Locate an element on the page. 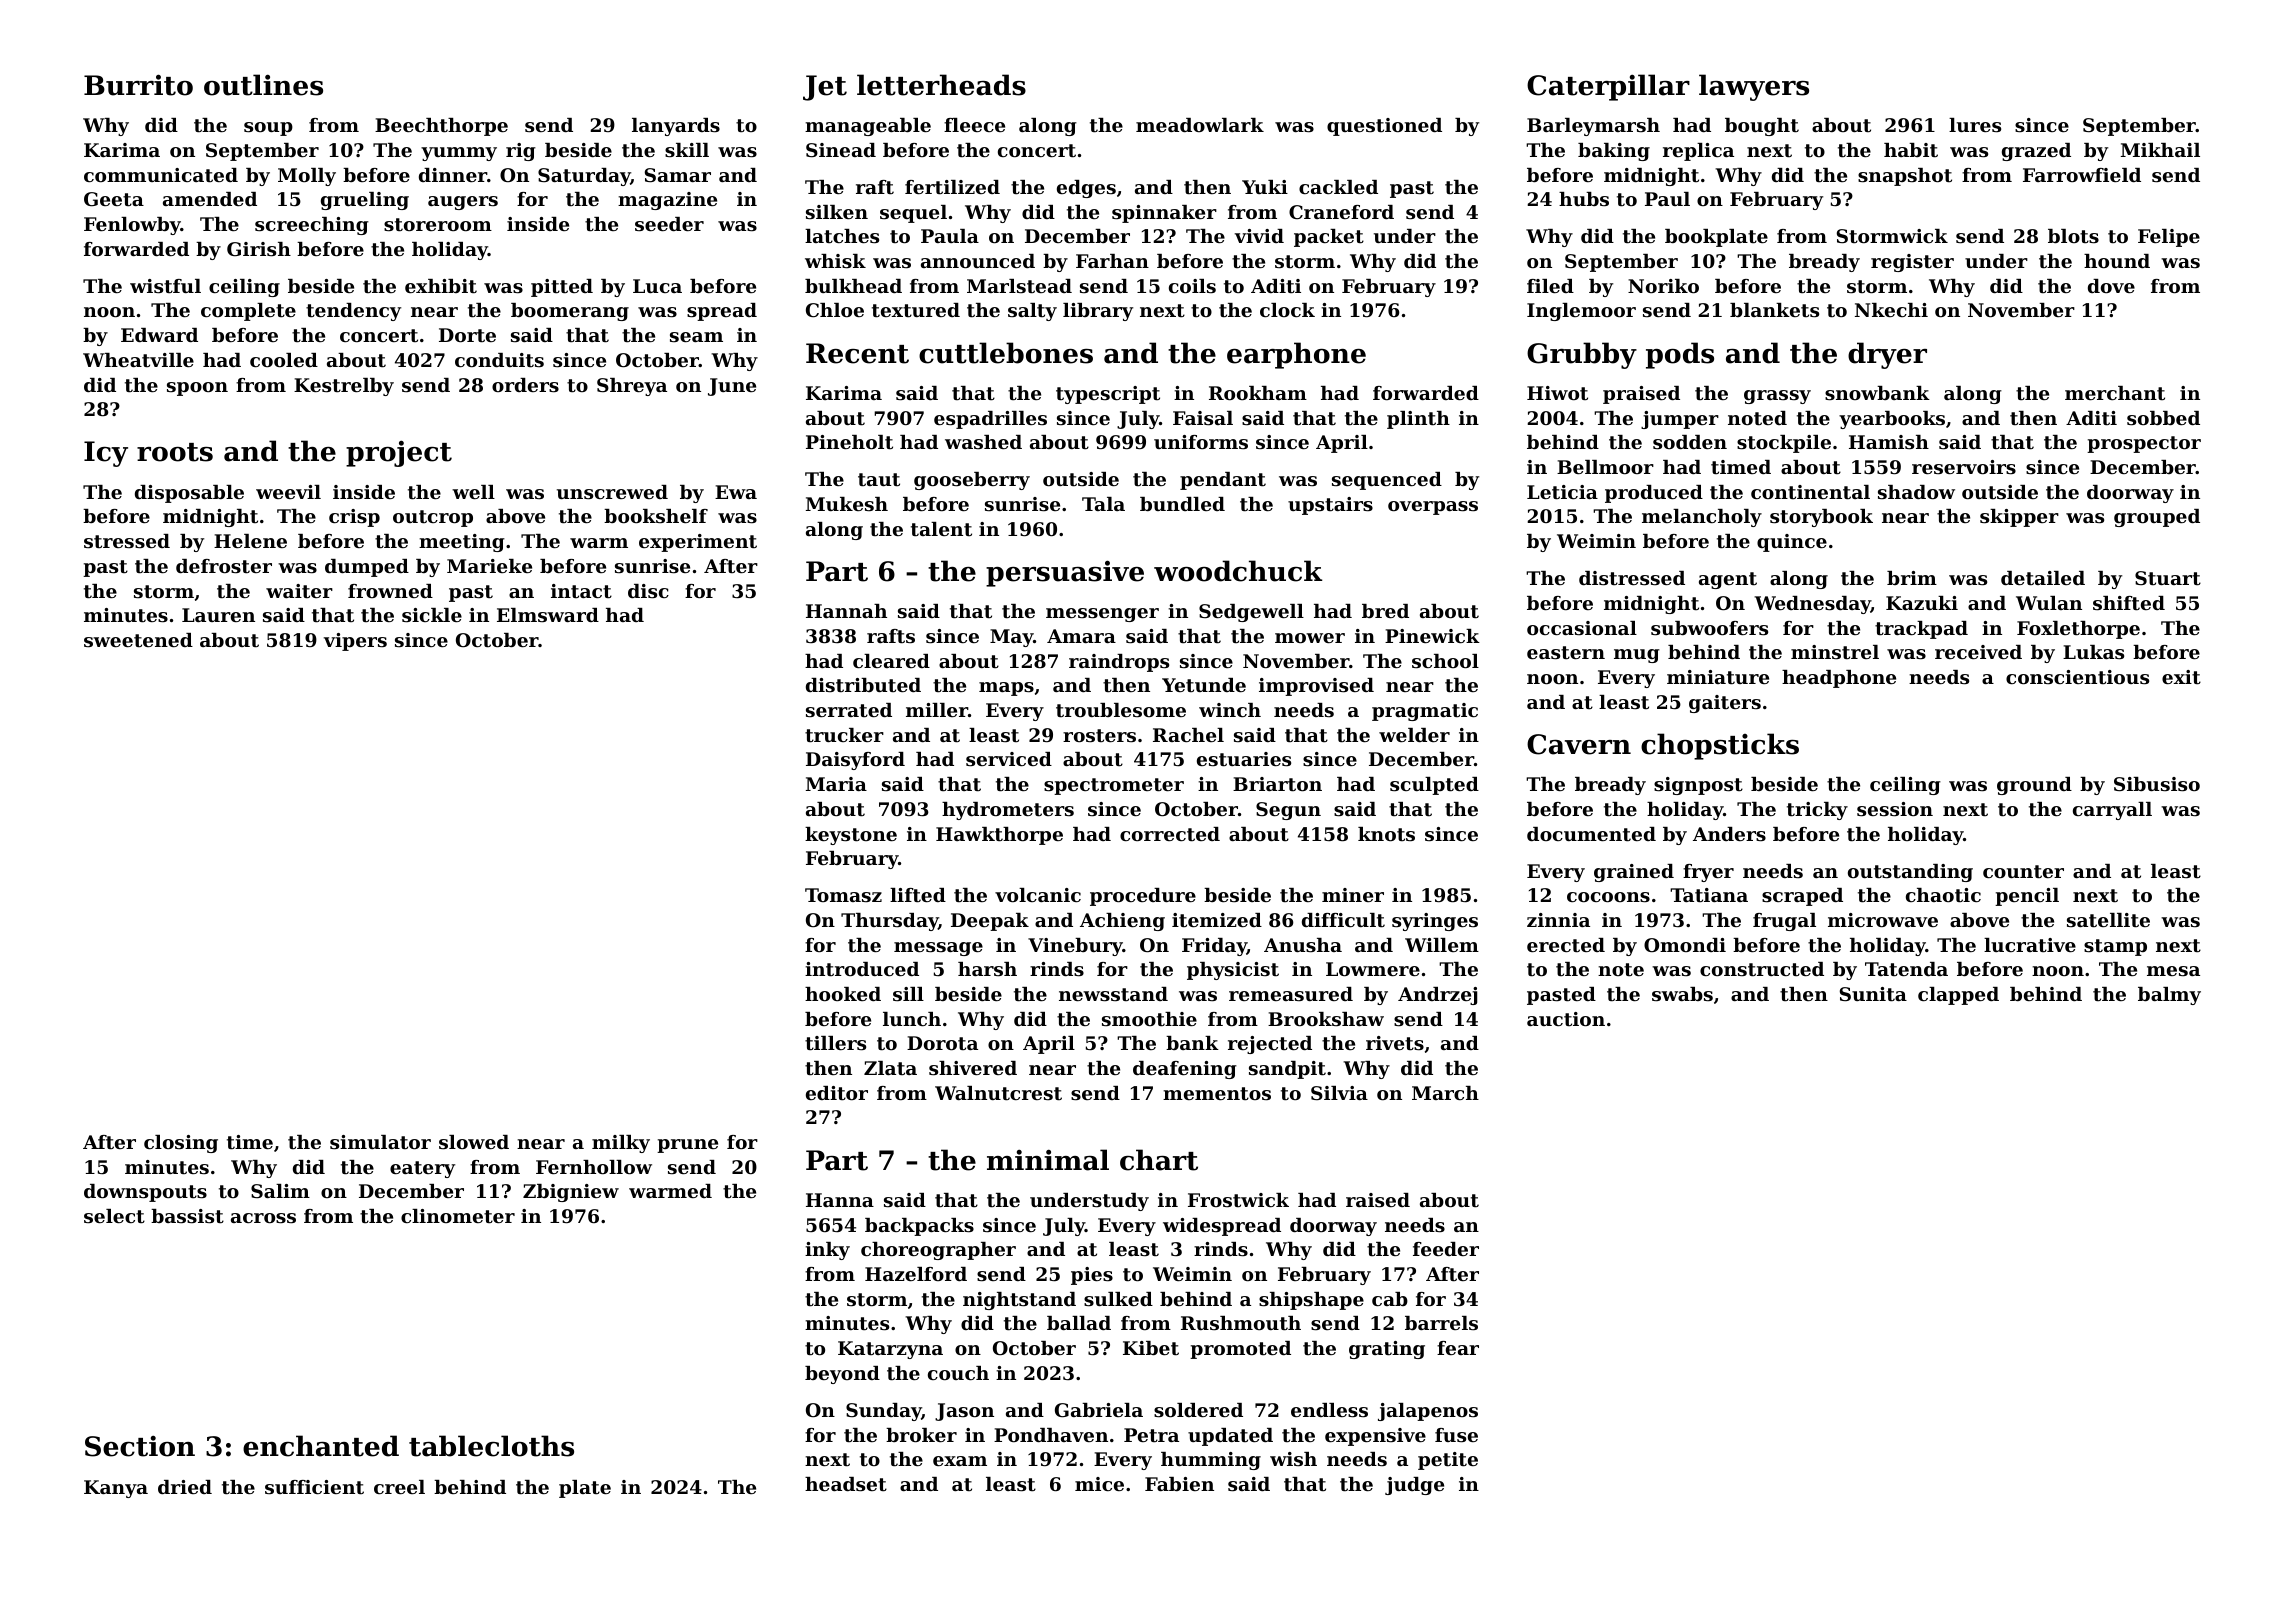  creel is located at coordinates (399, 1487).
